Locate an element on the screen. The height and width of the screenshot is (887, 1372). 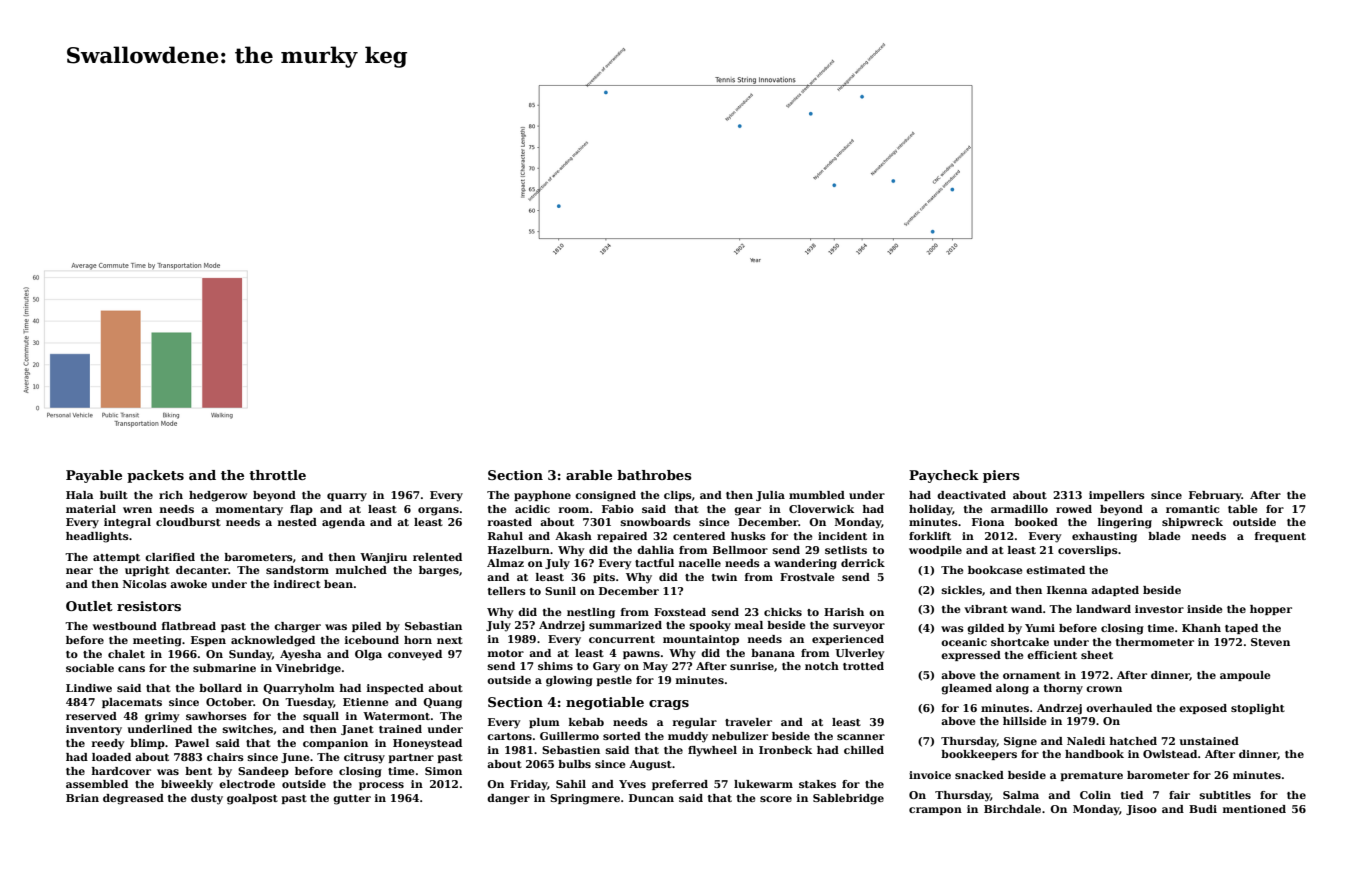
exposed is located at coordinates (1203, 709).
